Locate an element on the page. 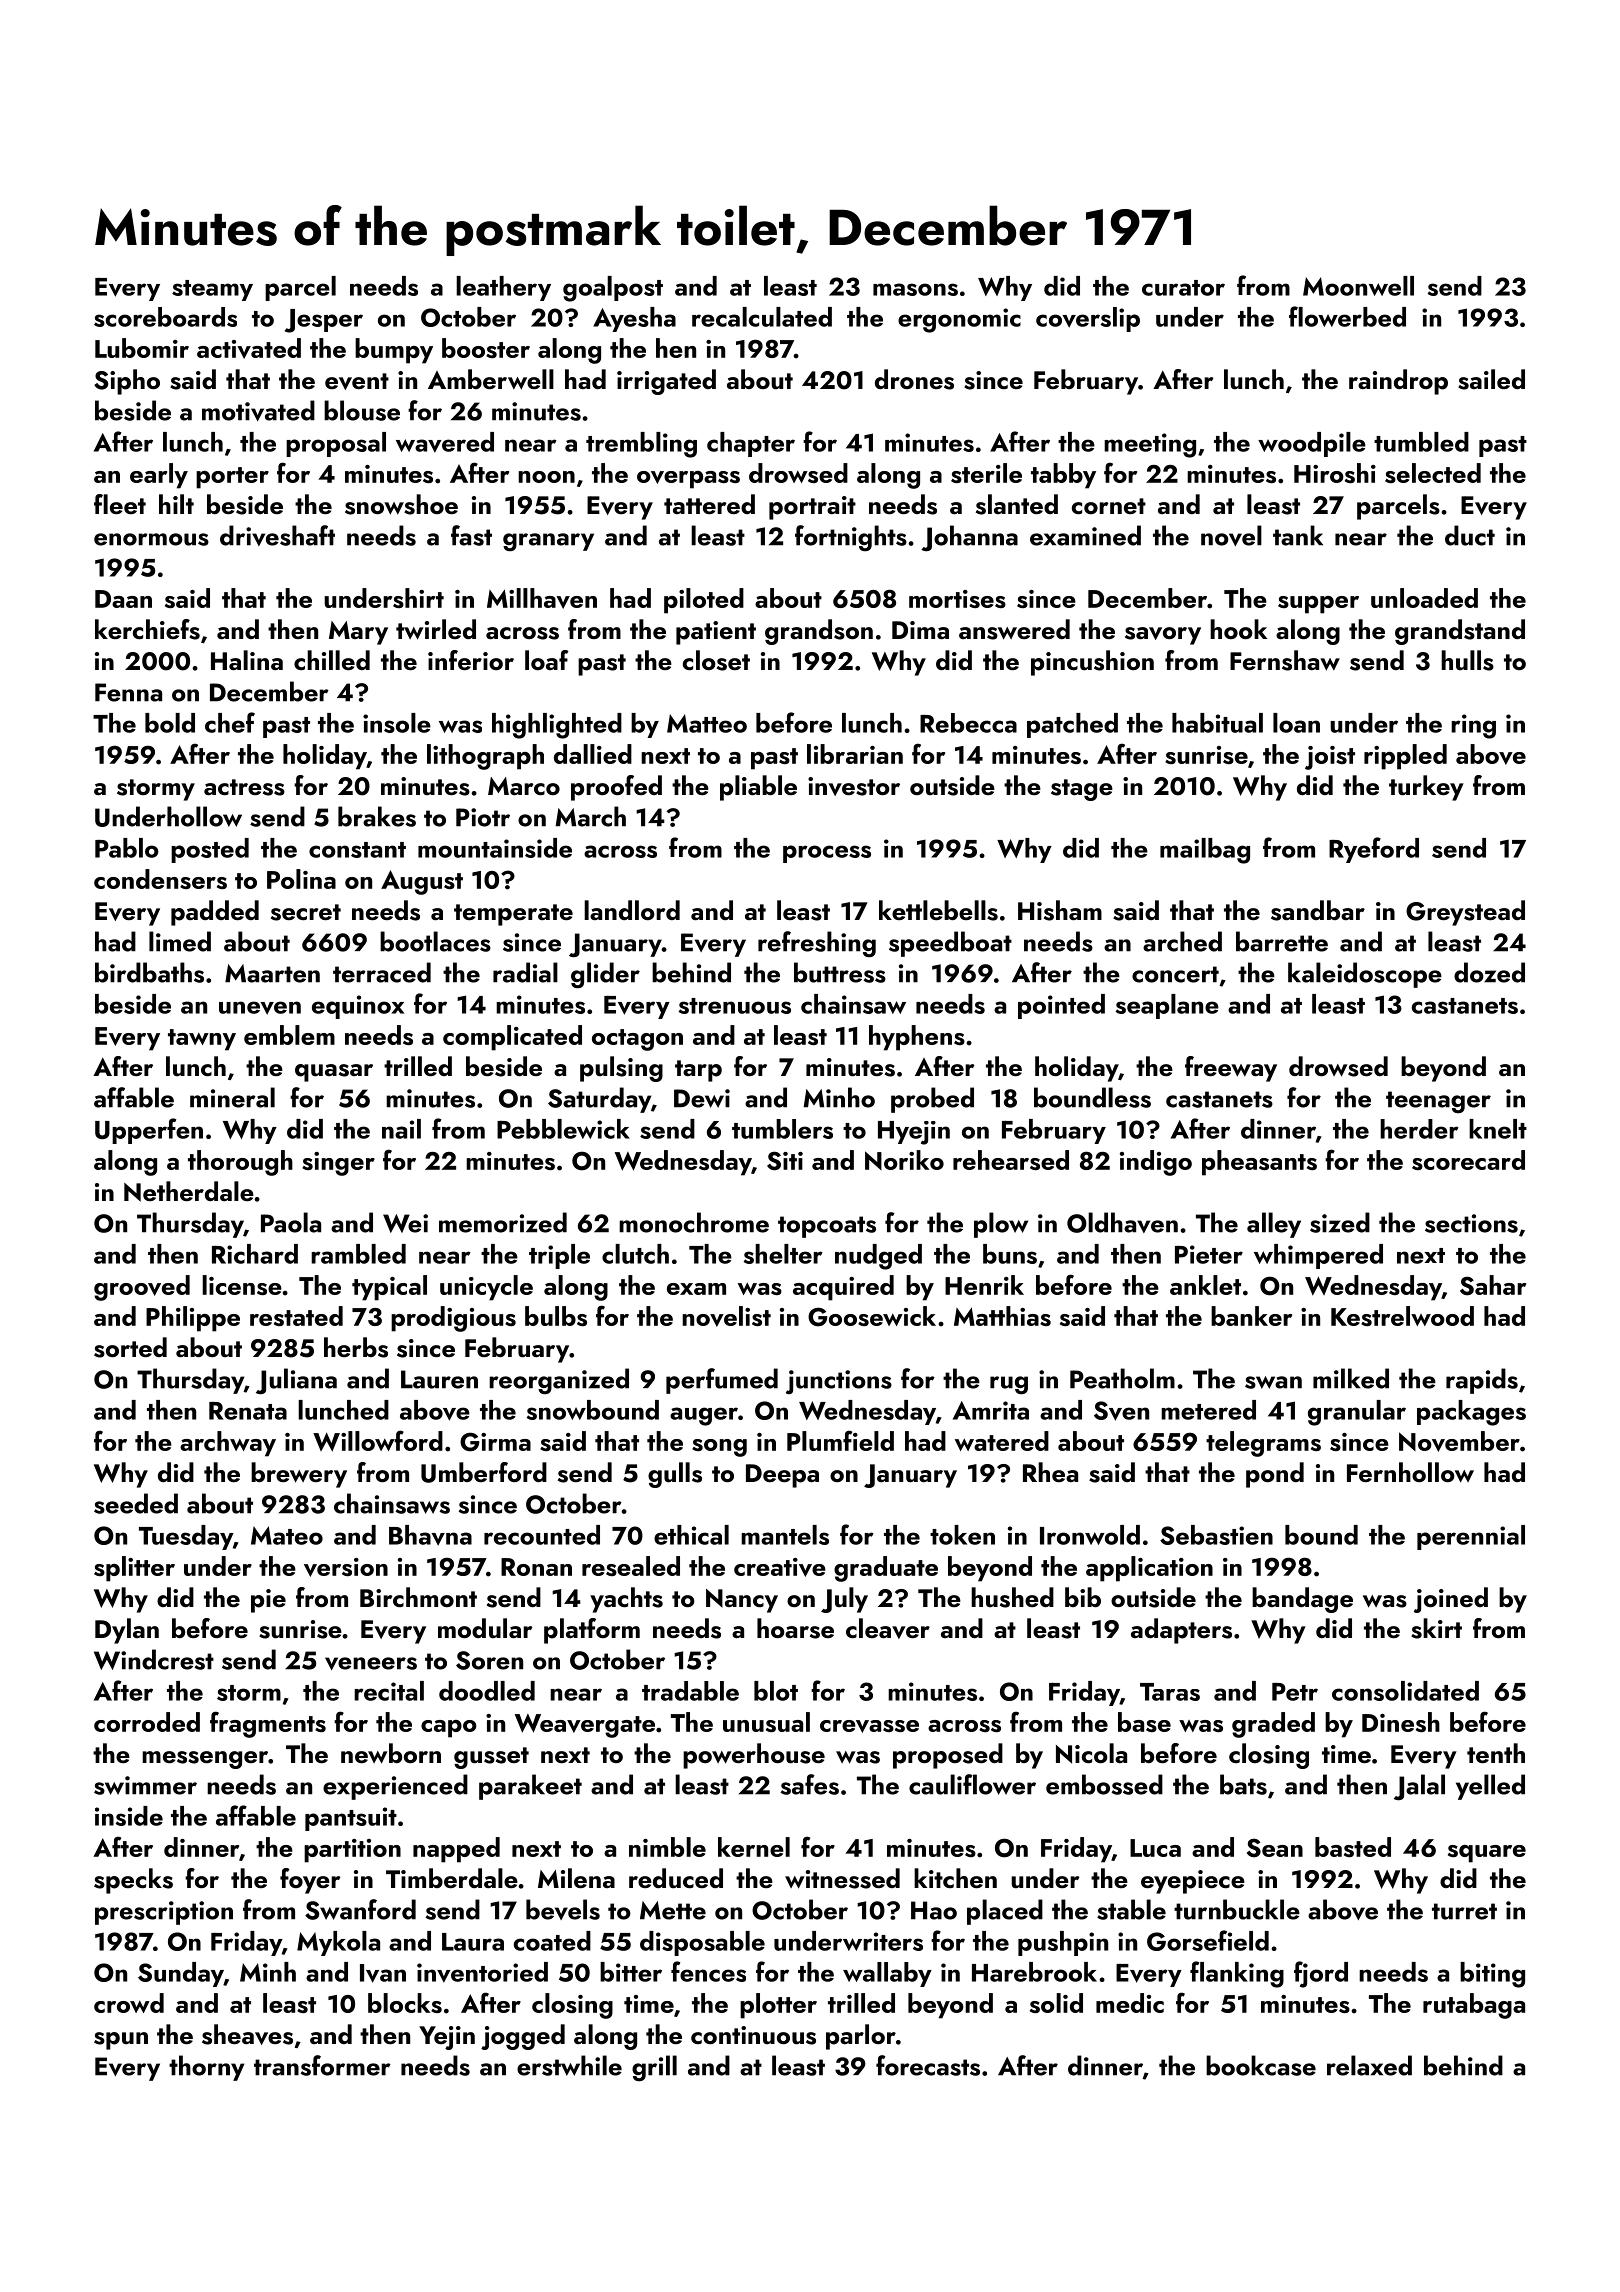 Image resolution: width=1620 pixels, height=2292 pixels. spun is located at coordinates (121, 2041).
